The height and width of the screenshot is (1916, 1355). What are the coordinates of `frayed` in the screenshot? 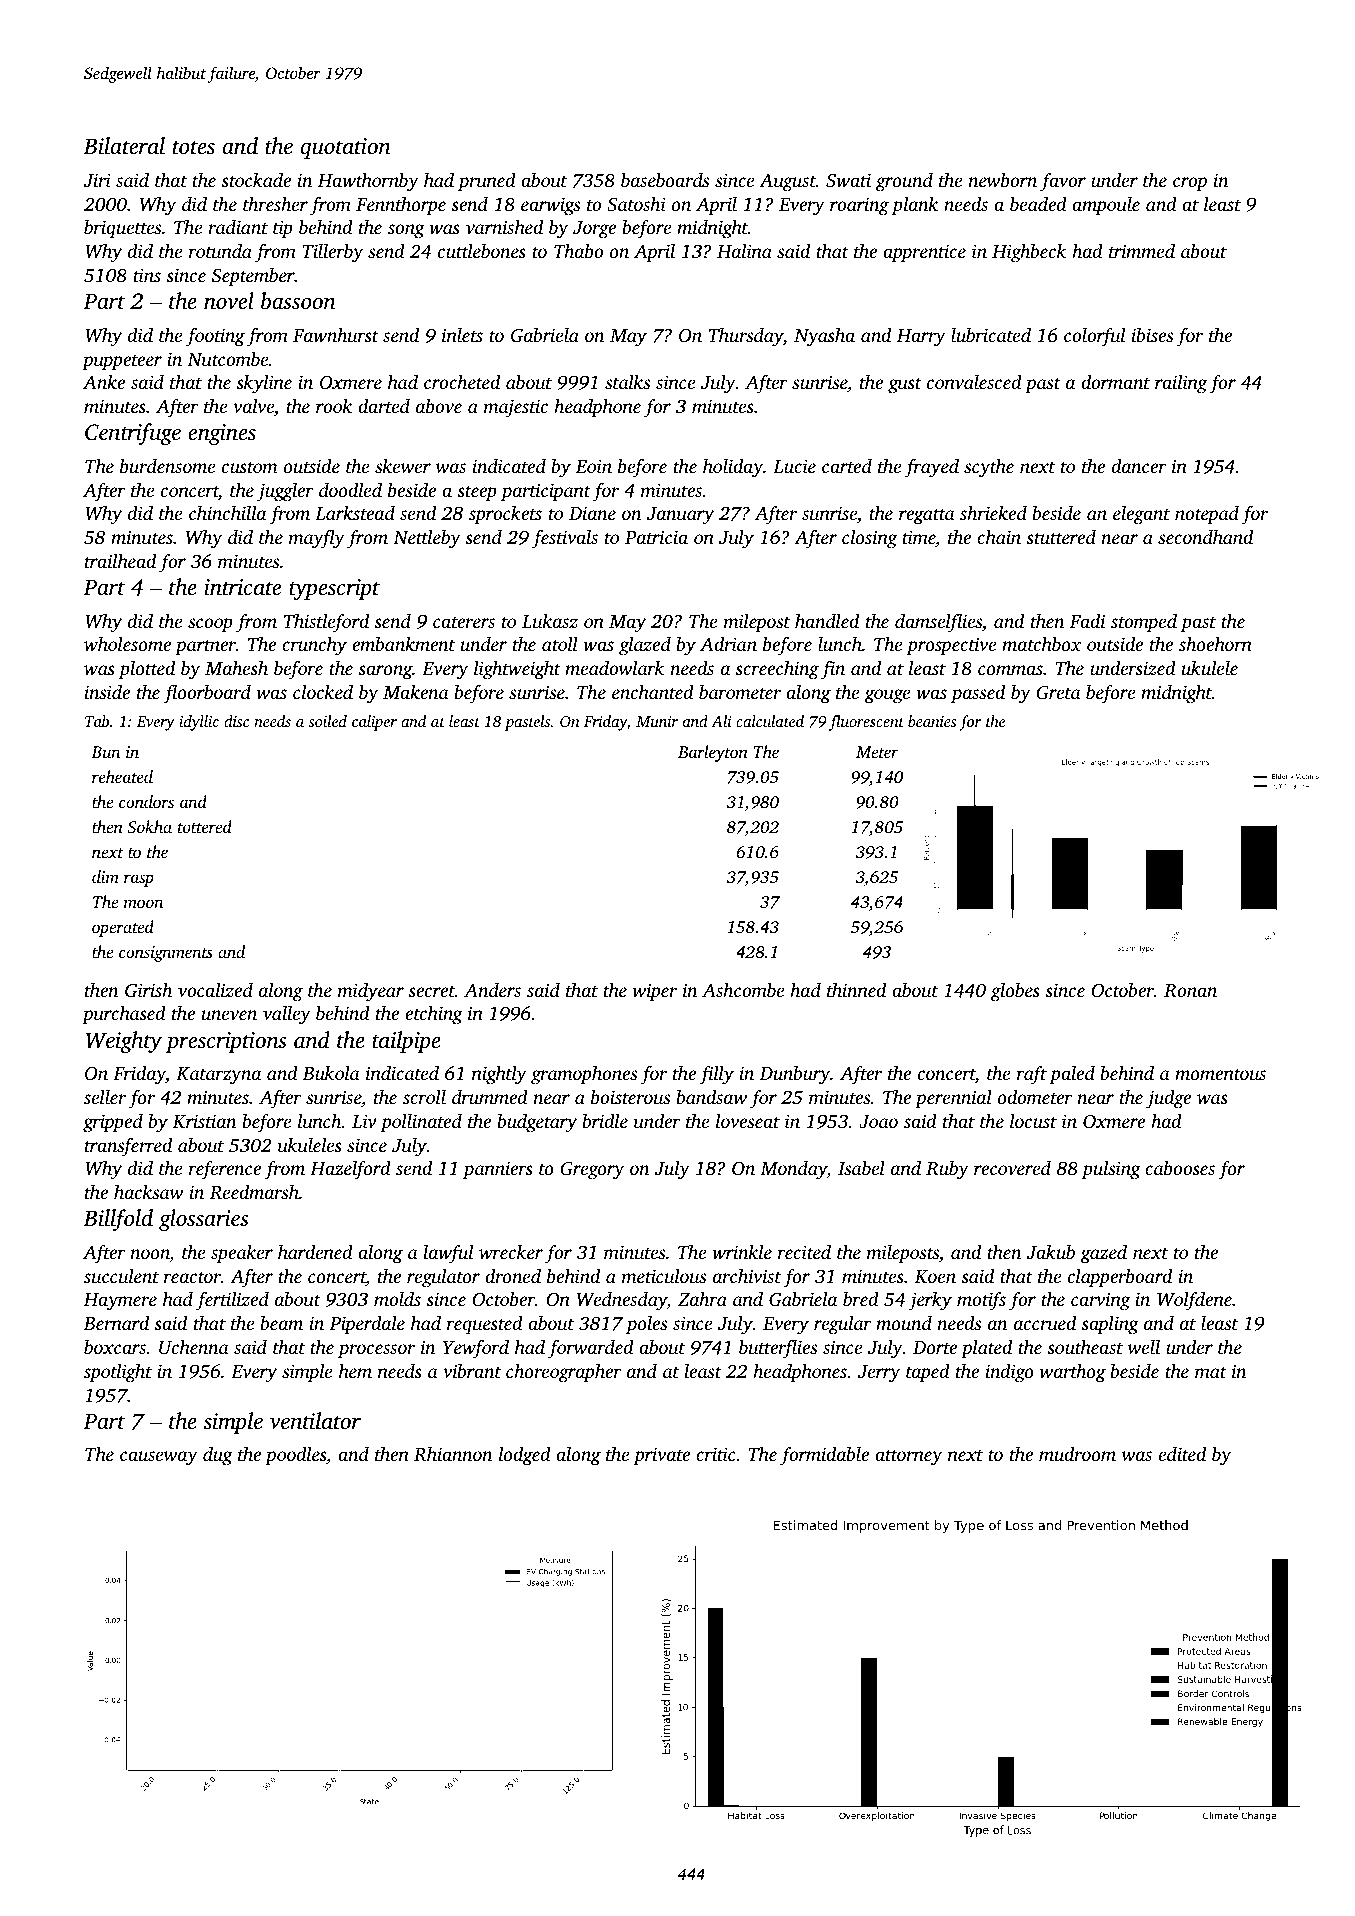 It's located at (932, 468).
